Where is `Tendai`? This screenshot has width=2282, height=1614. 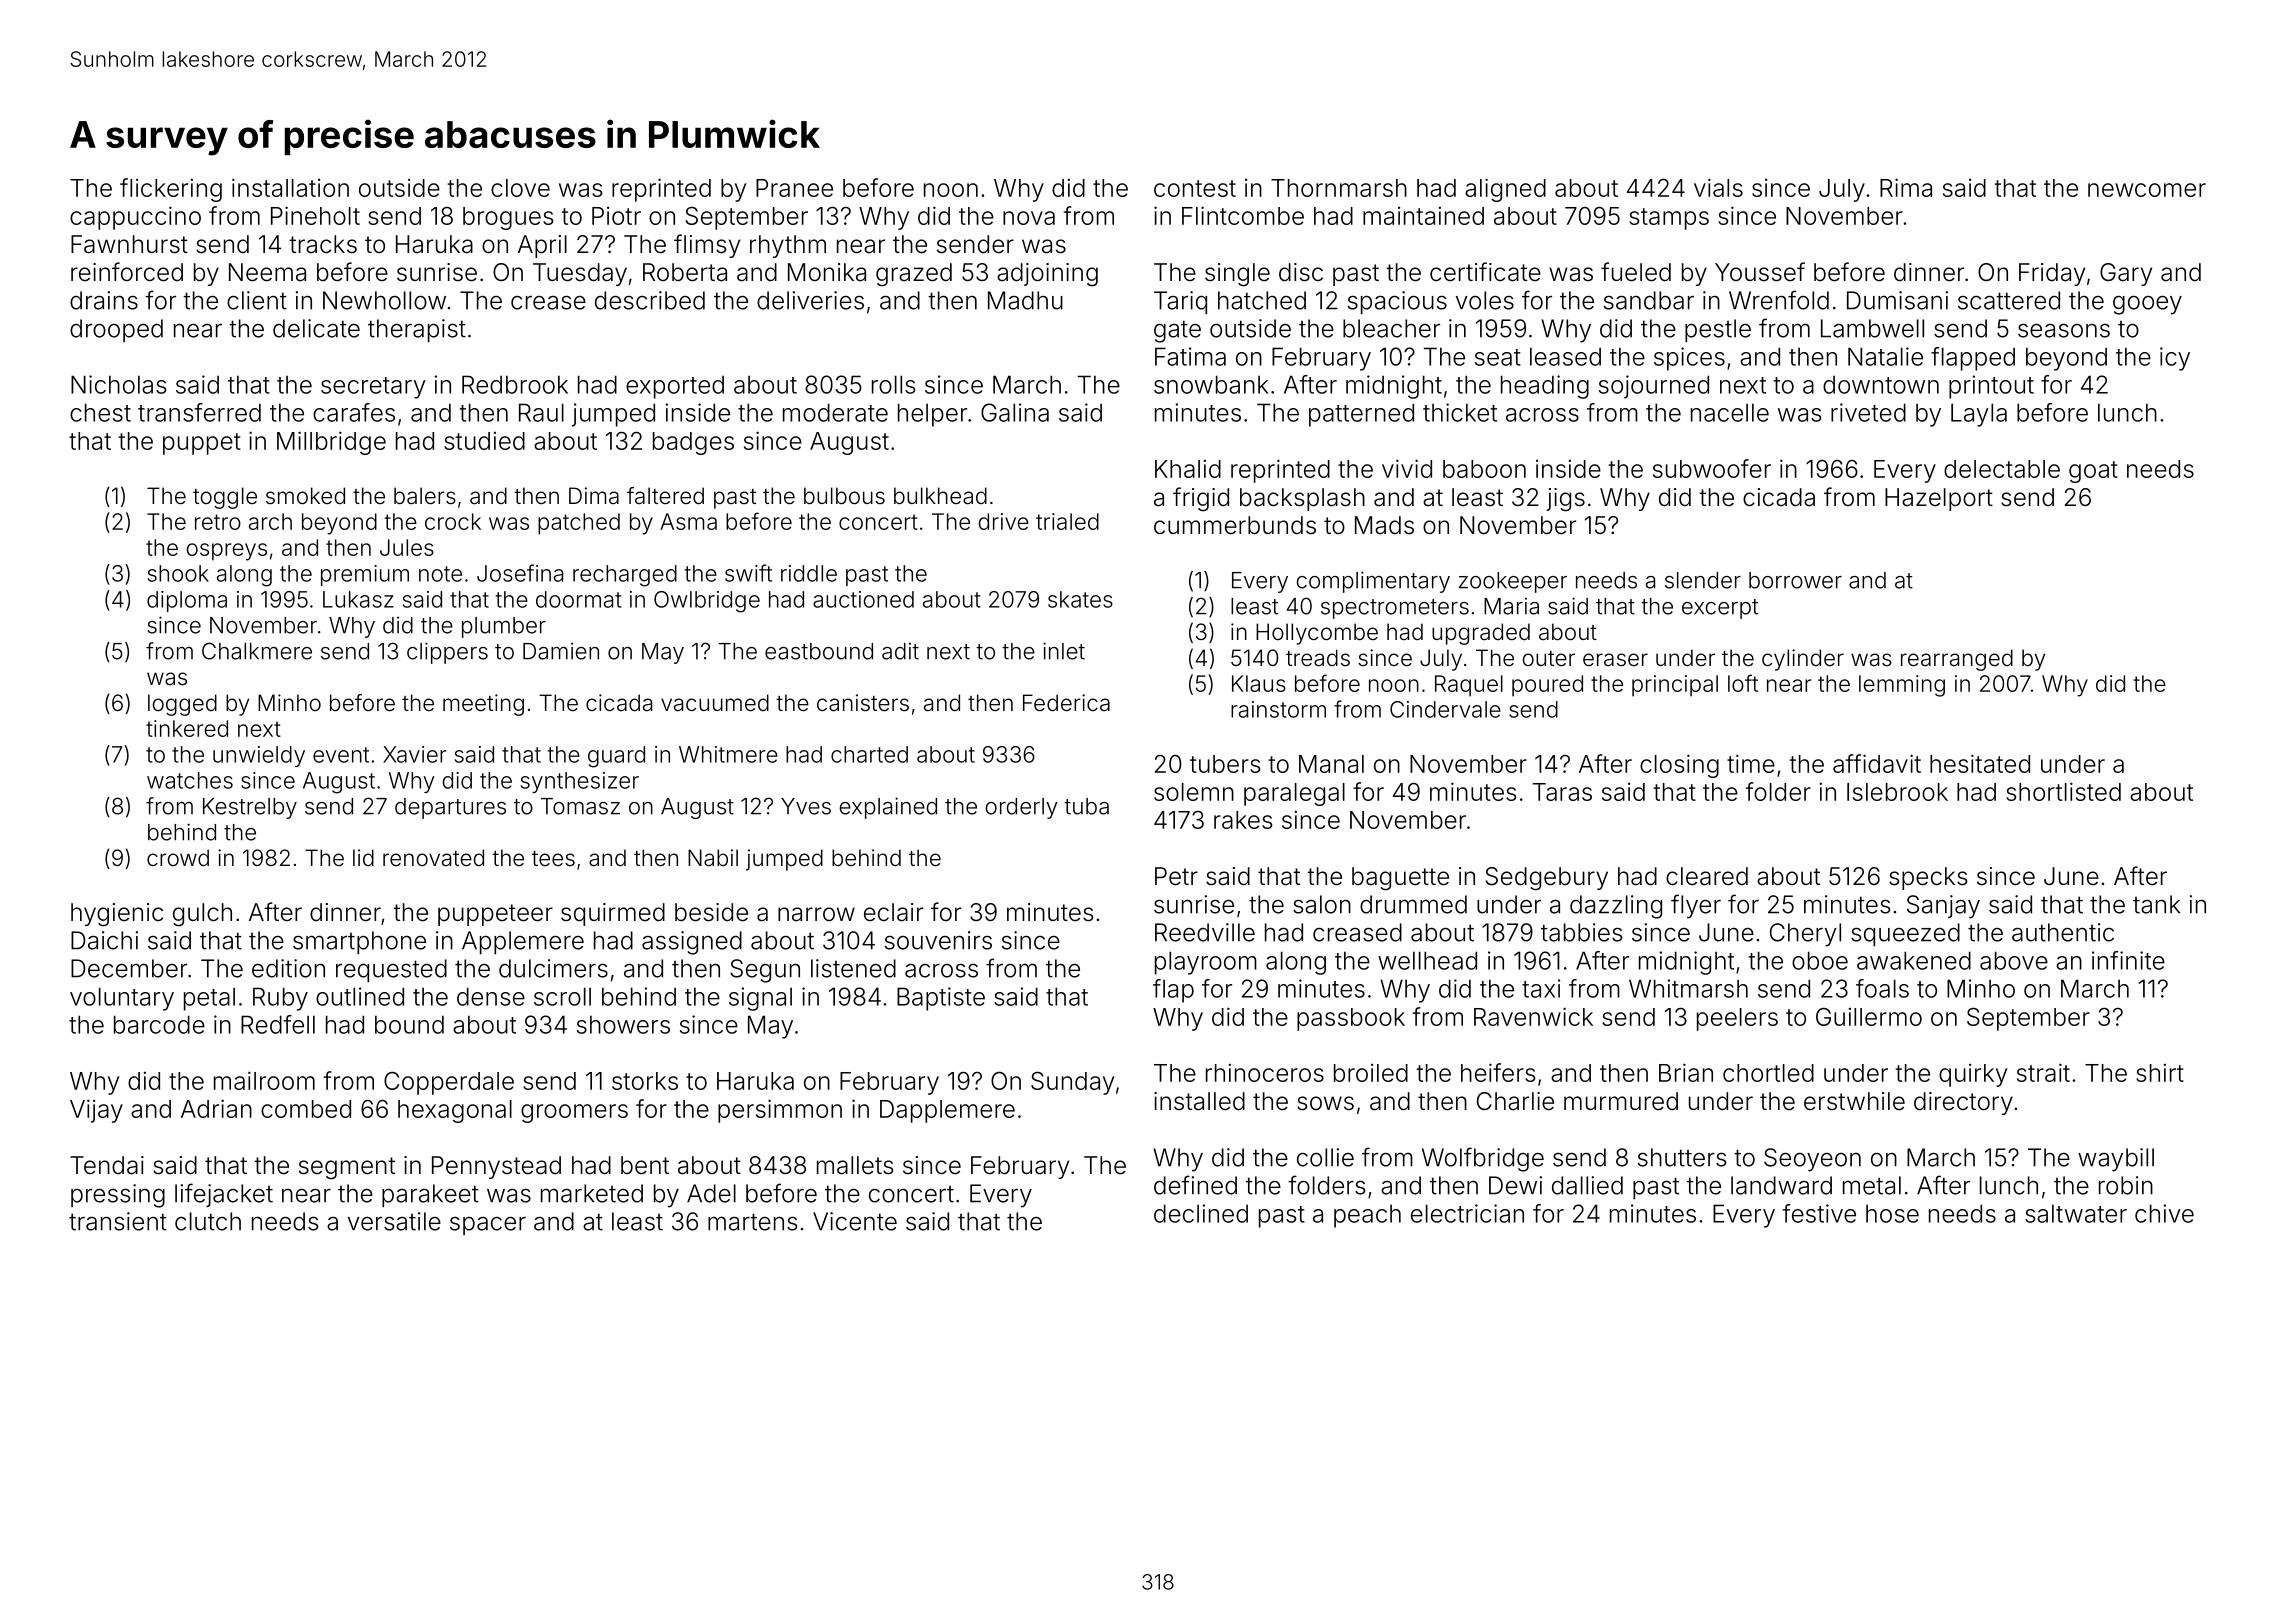 Tendai is located at coordinates (107, 1165).
